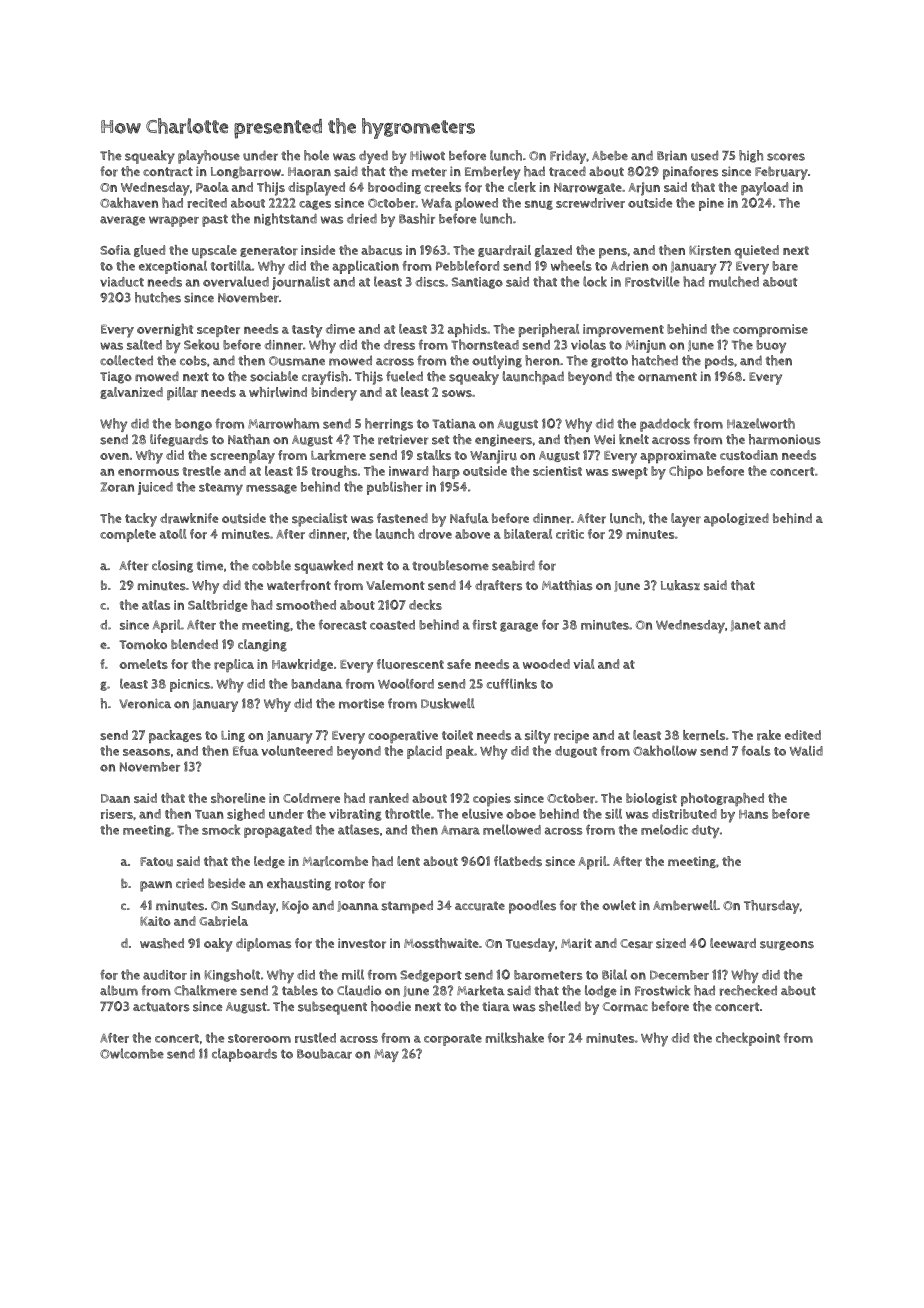  I want to click on Amara, so click(460, 830).
